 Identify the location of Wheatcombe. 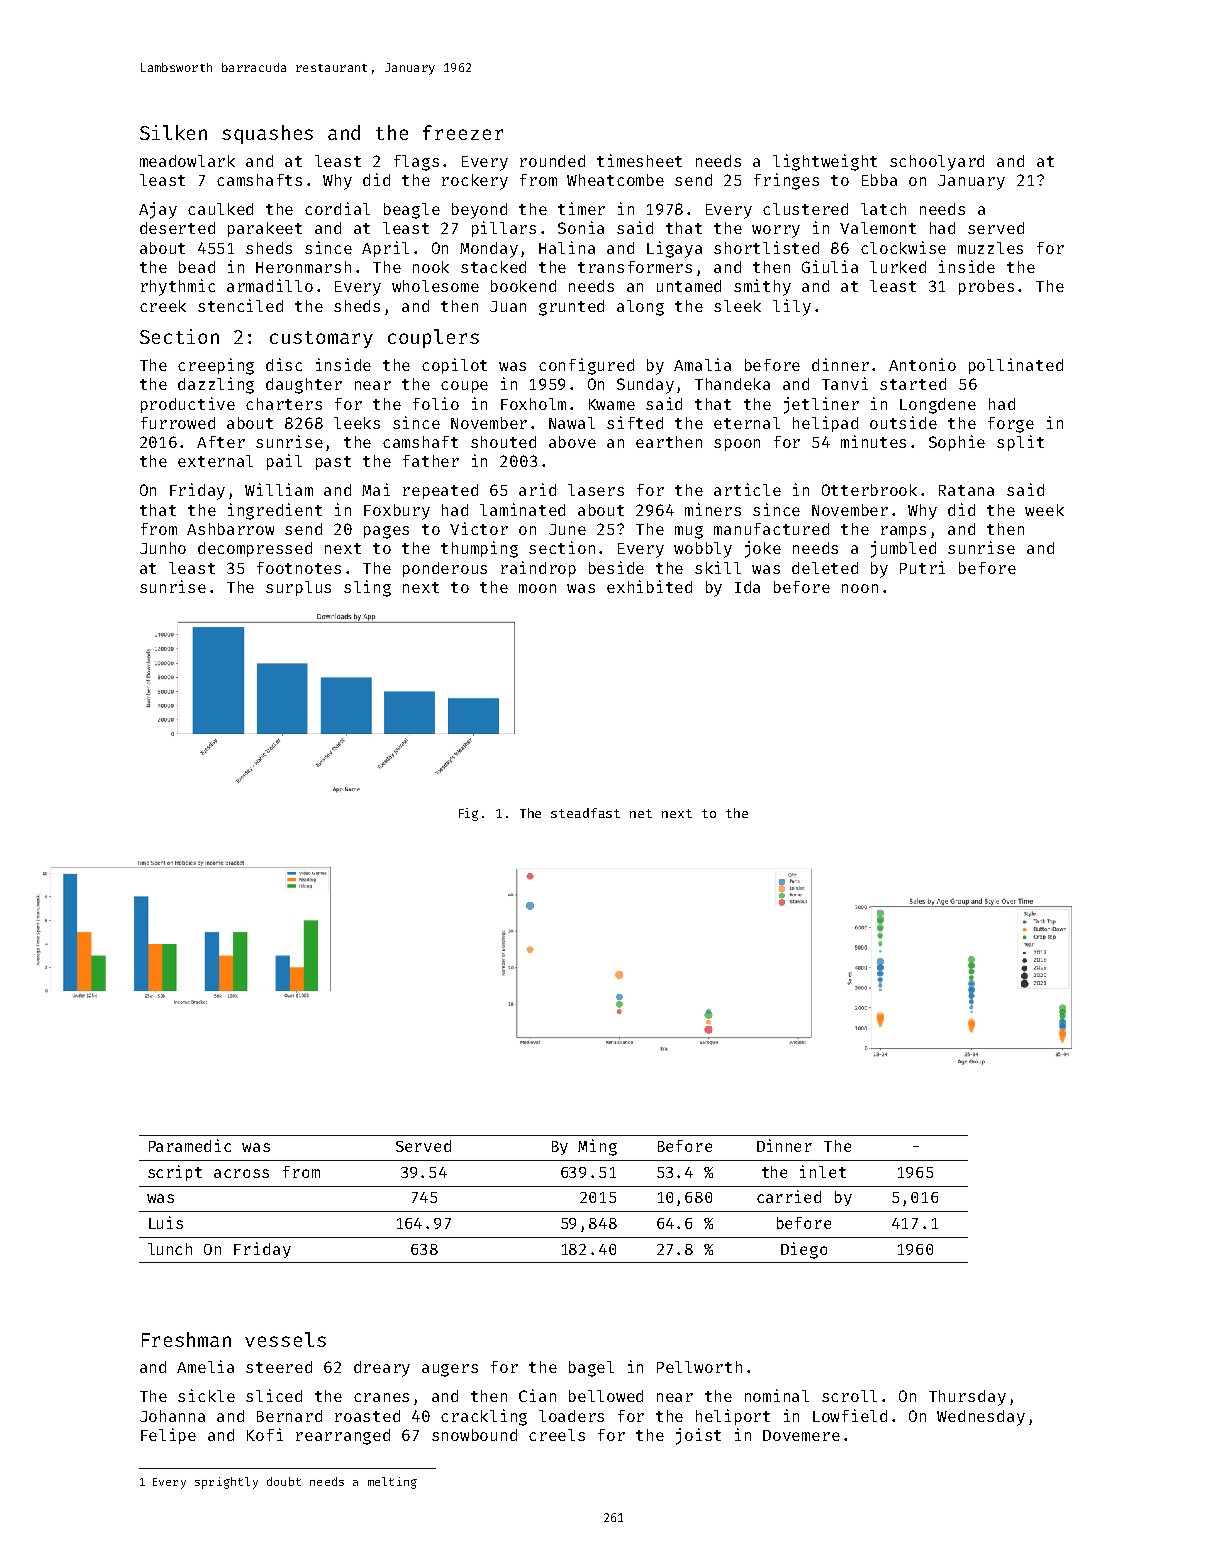
(615, 180).
